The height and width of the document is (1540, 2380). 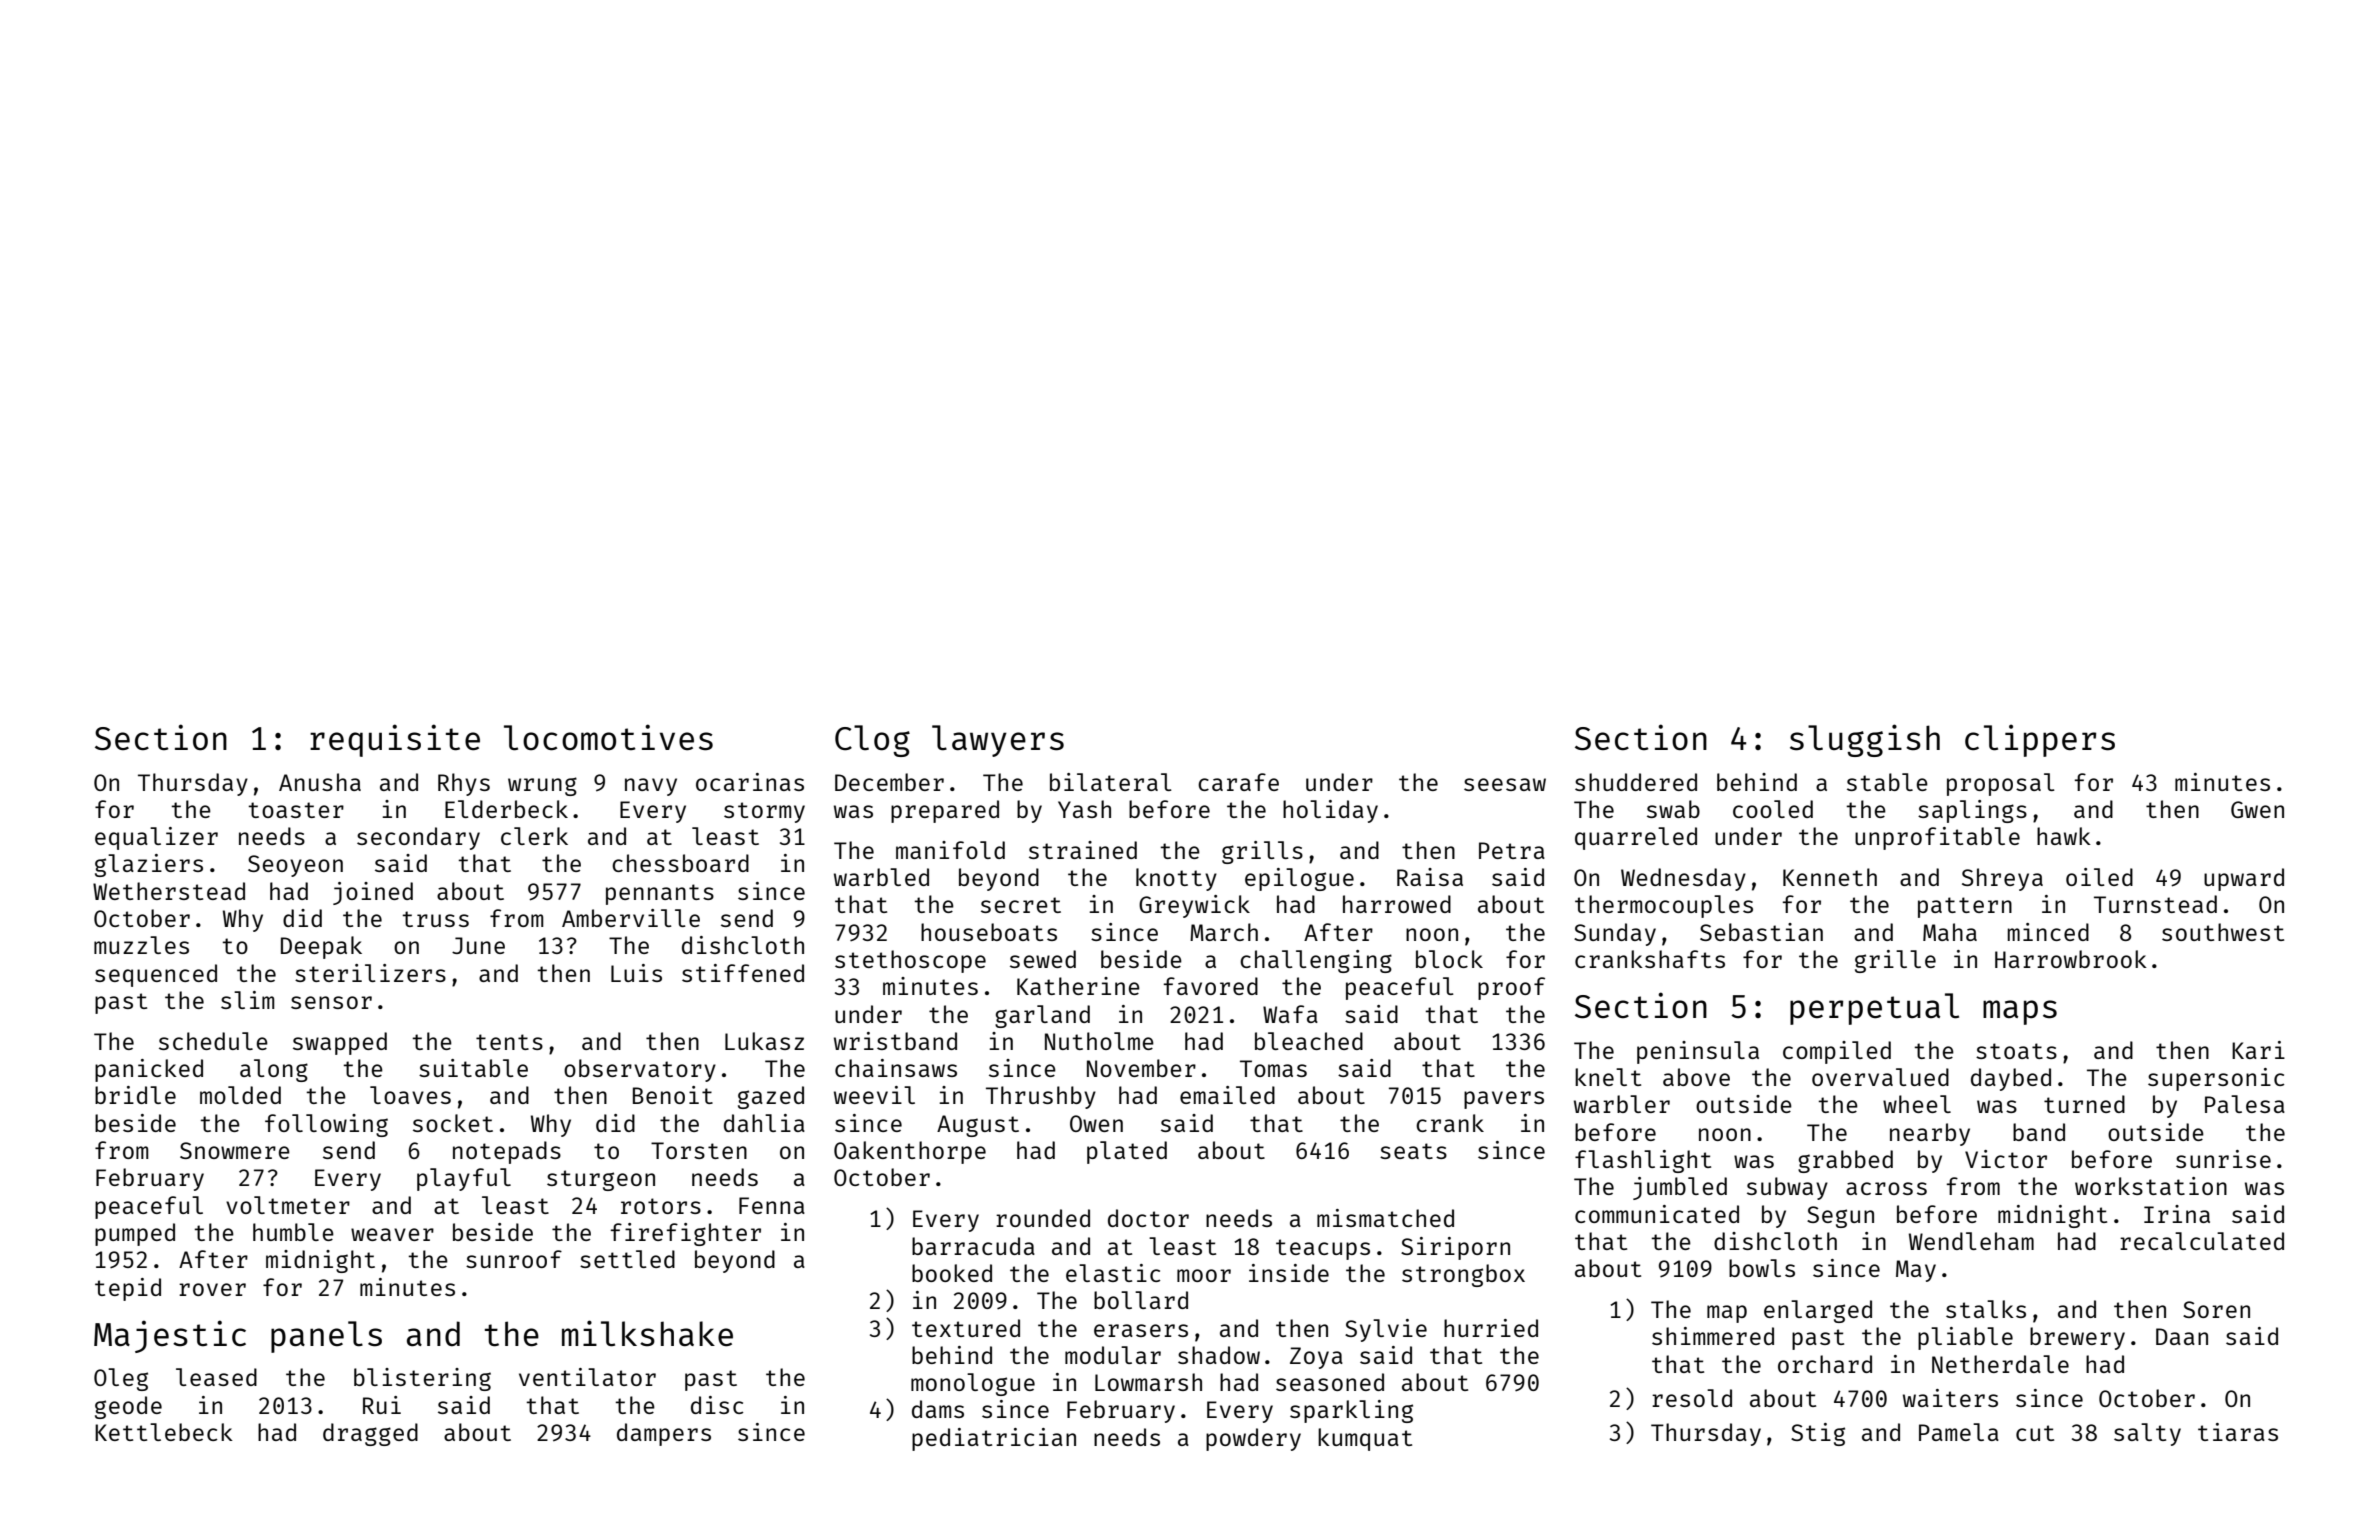 What do you see at coordinates (295, 866) in the document?
I see `Seoyeon` at bounding box center [295, 866].
